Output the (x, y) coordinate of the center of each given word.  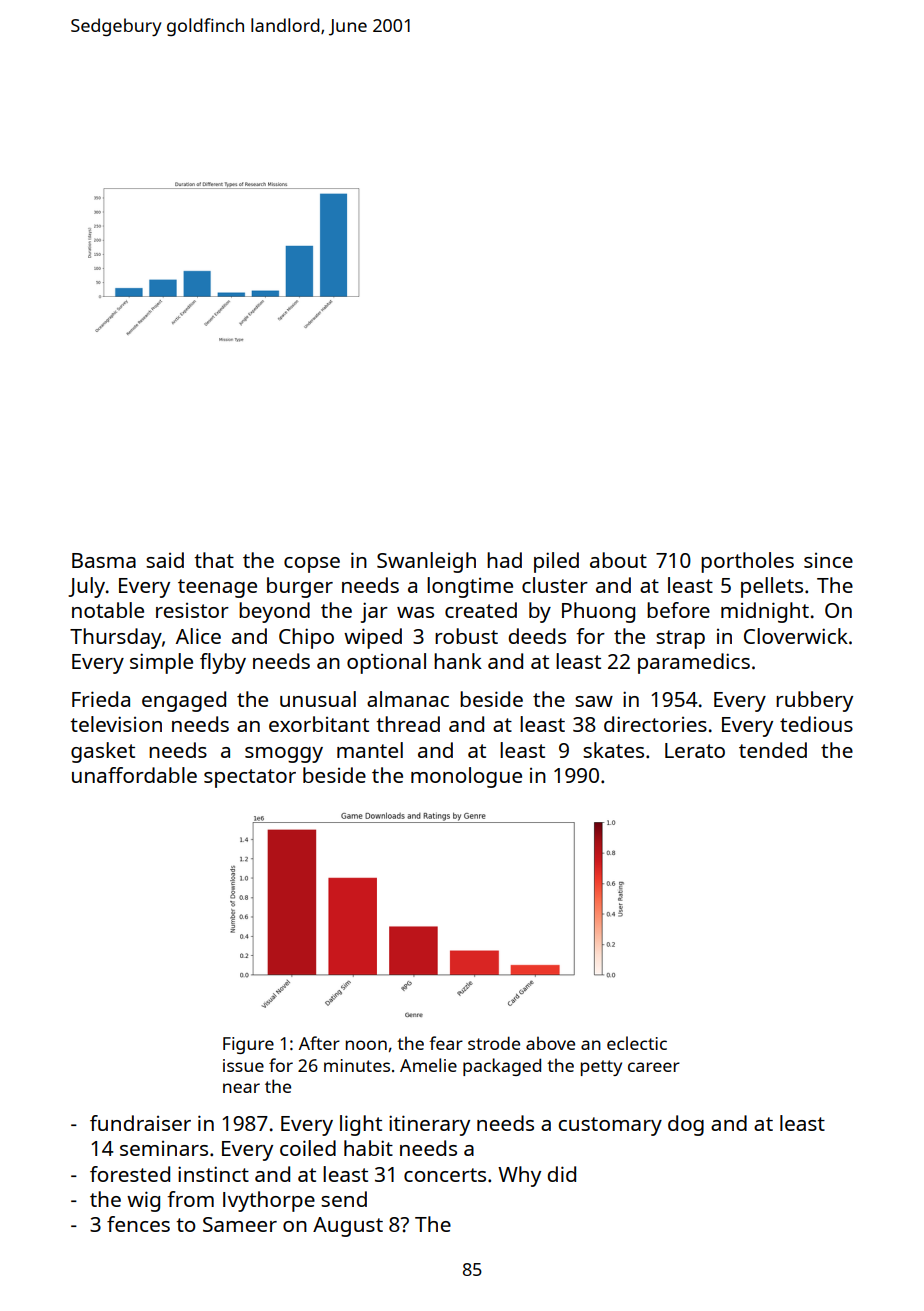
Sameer (240, 1224)
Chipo (306, 638)
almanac (408, 699)
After (319, 1043)
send (344, 1199)
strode (494, 1043)
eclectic (637, 1043)
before (678, 610)
